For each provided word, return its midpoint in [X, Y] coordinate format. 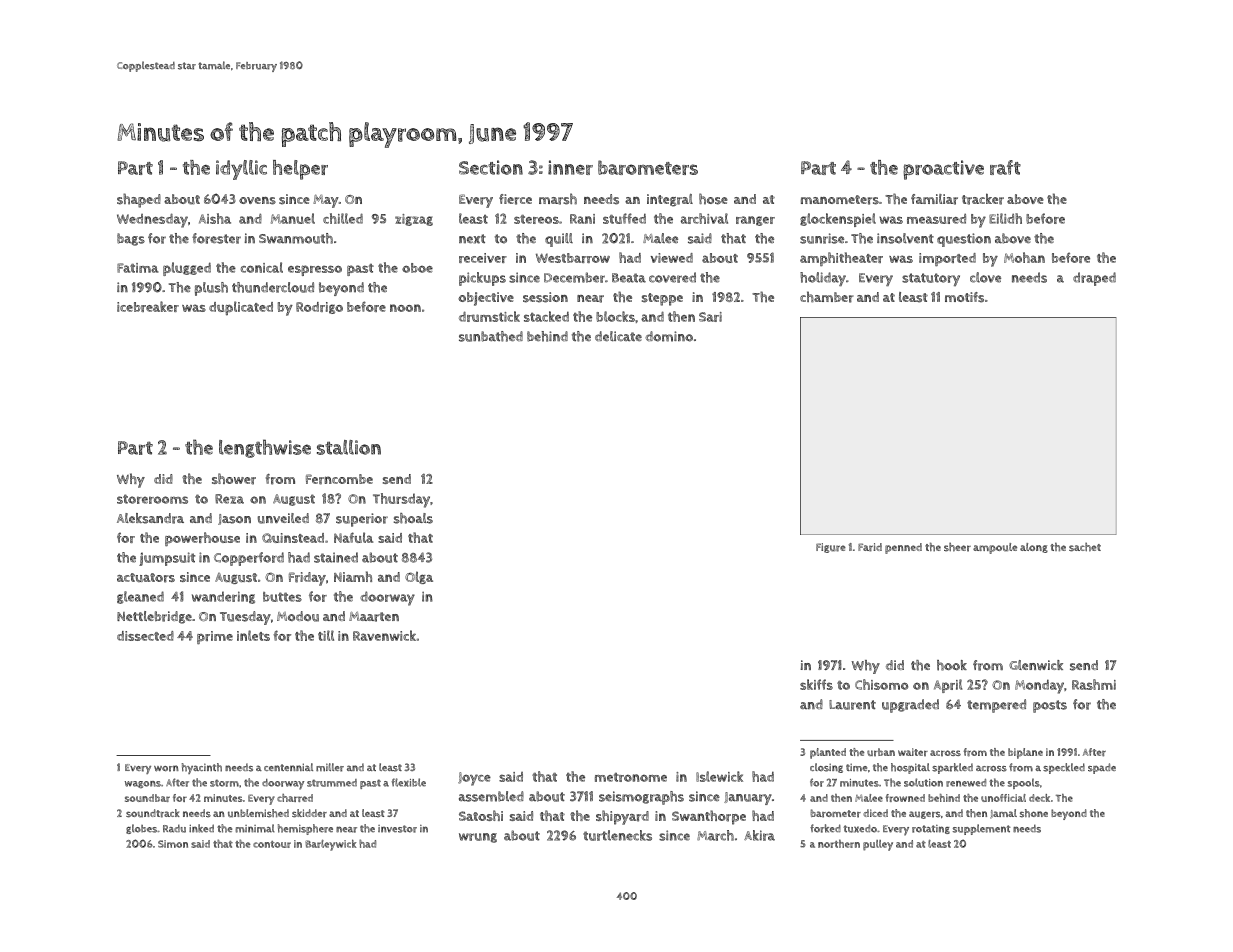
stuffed [624, 218]
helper [300, 170]
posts [1050, 706]
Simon [173, 844]
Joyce [474, 779]
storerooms [152, 499]
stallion [349, 447]
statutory [931, 279]
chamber [827, 297]
